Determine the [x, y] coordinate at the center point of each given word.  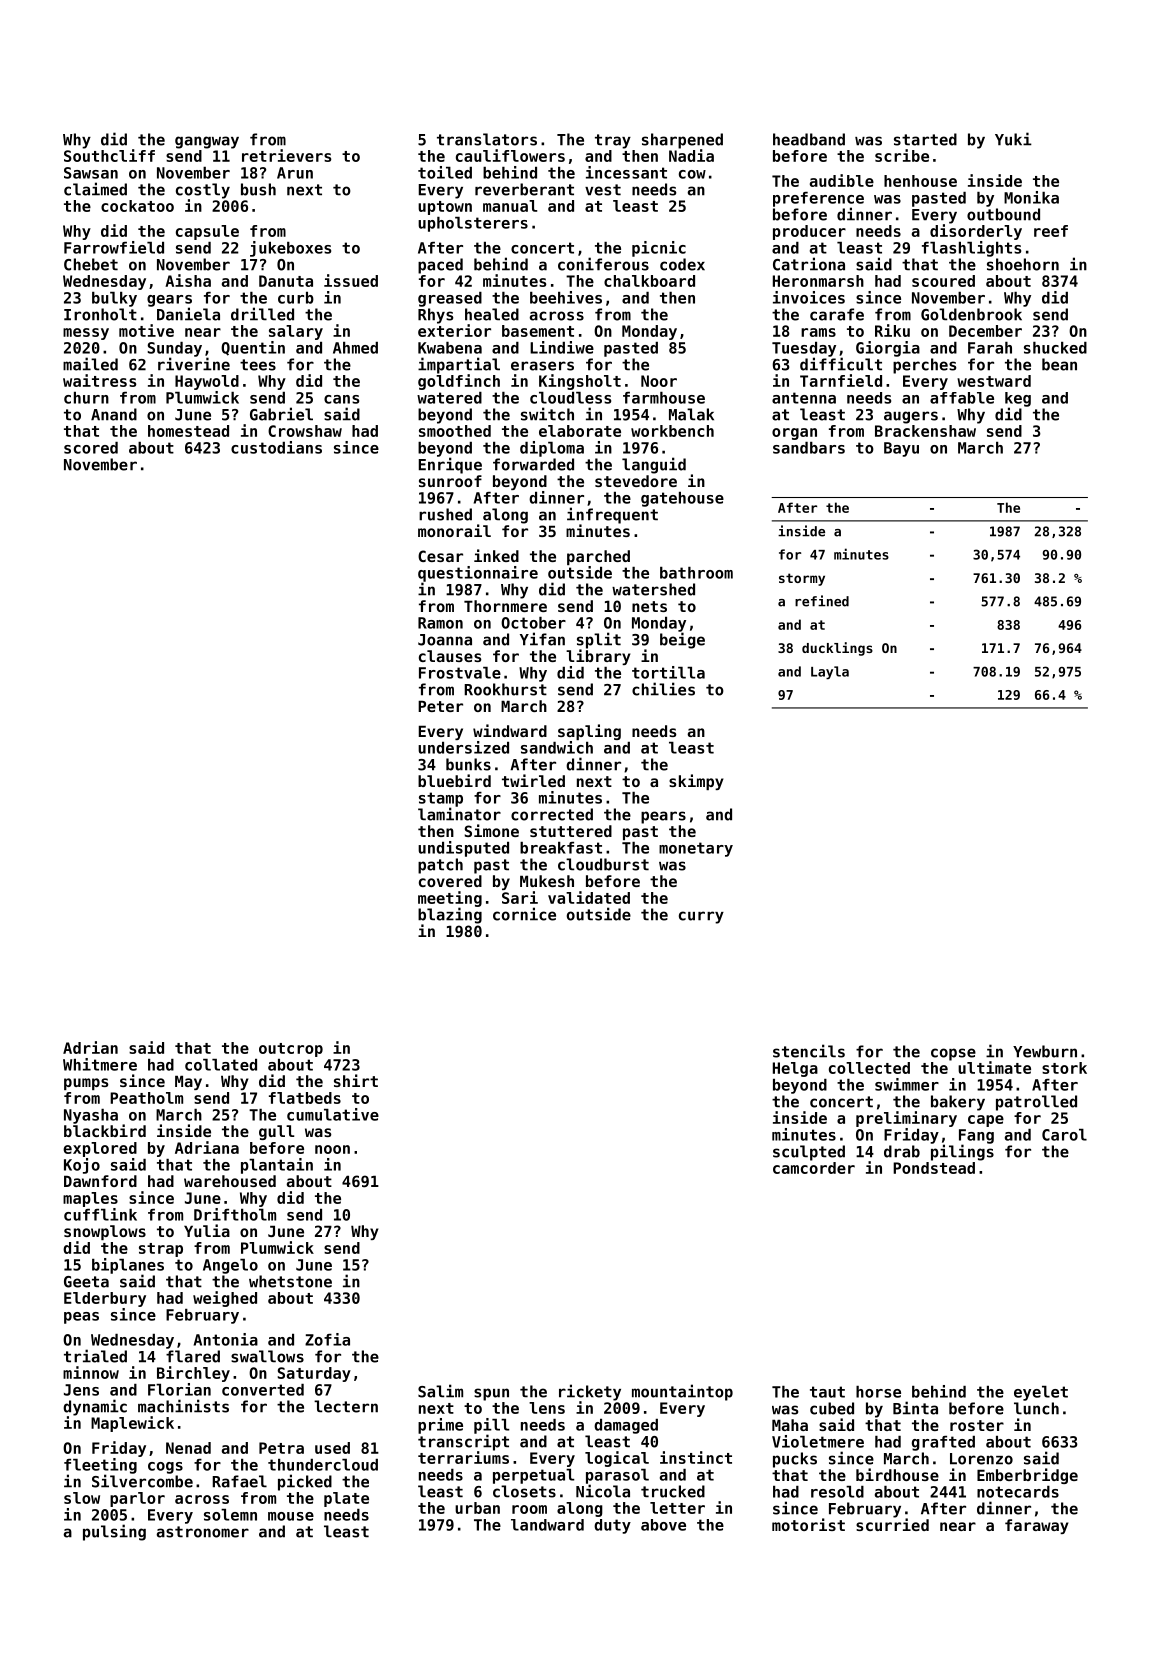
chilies [663, 689]
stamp [441, 799]
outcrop [291, 1050]
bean [1059, 364]
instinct [696, 1457]
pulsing [114, 1532]
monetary [696, 849]
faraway [1037, 1526]
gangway [207, 142]
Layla [830, 673]
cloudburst [603, 864]
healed [492, 314]
